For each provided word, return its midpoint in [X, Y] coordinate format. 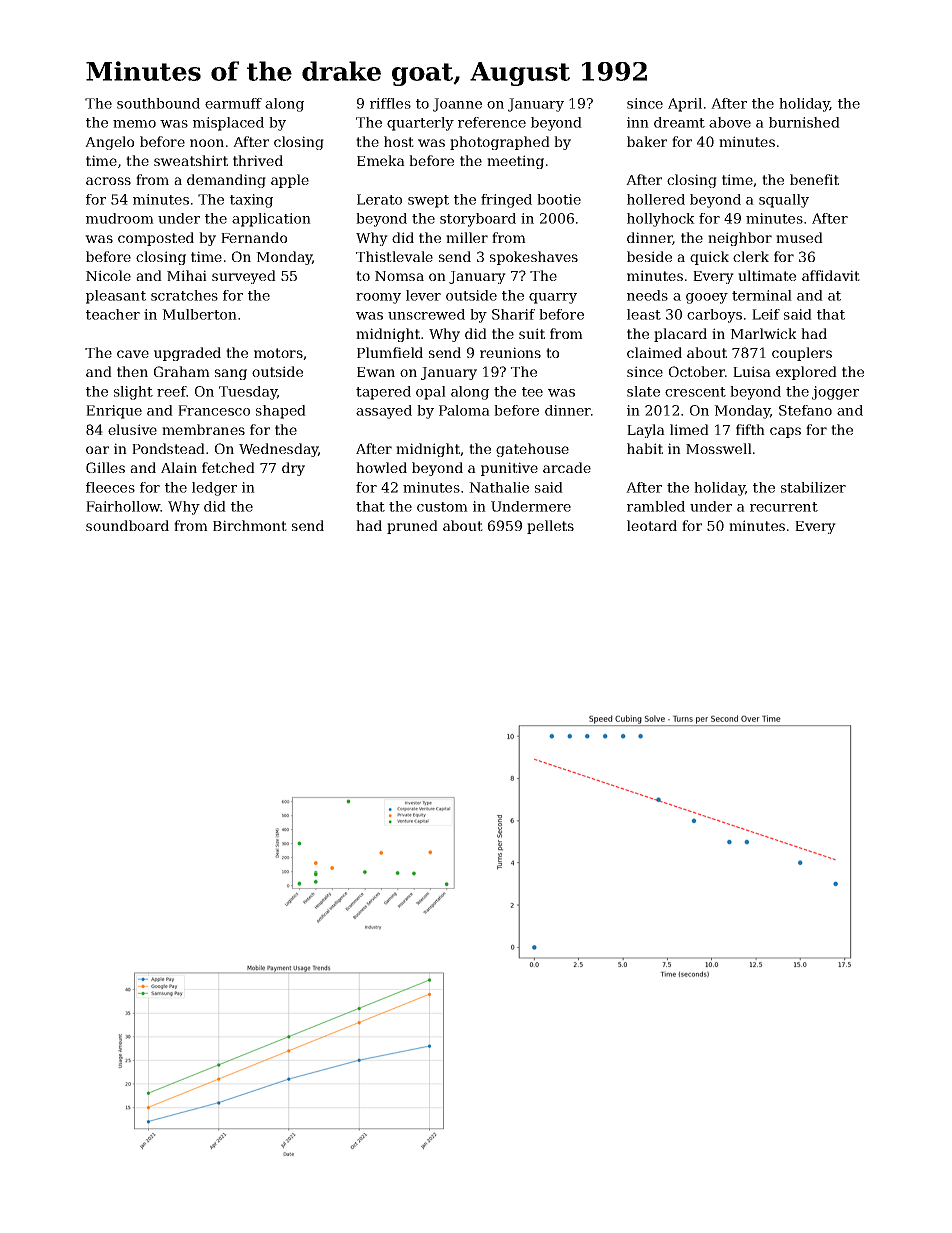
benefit [814, 179]
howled [381, 467]
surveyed [244, 277]
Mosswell [719, 448]
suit [532, 333]
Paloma [464, 410]
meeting [515, 162]
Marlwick [763, 333]
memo [134, 124]
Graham [182, 371]
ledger [214, 489]
